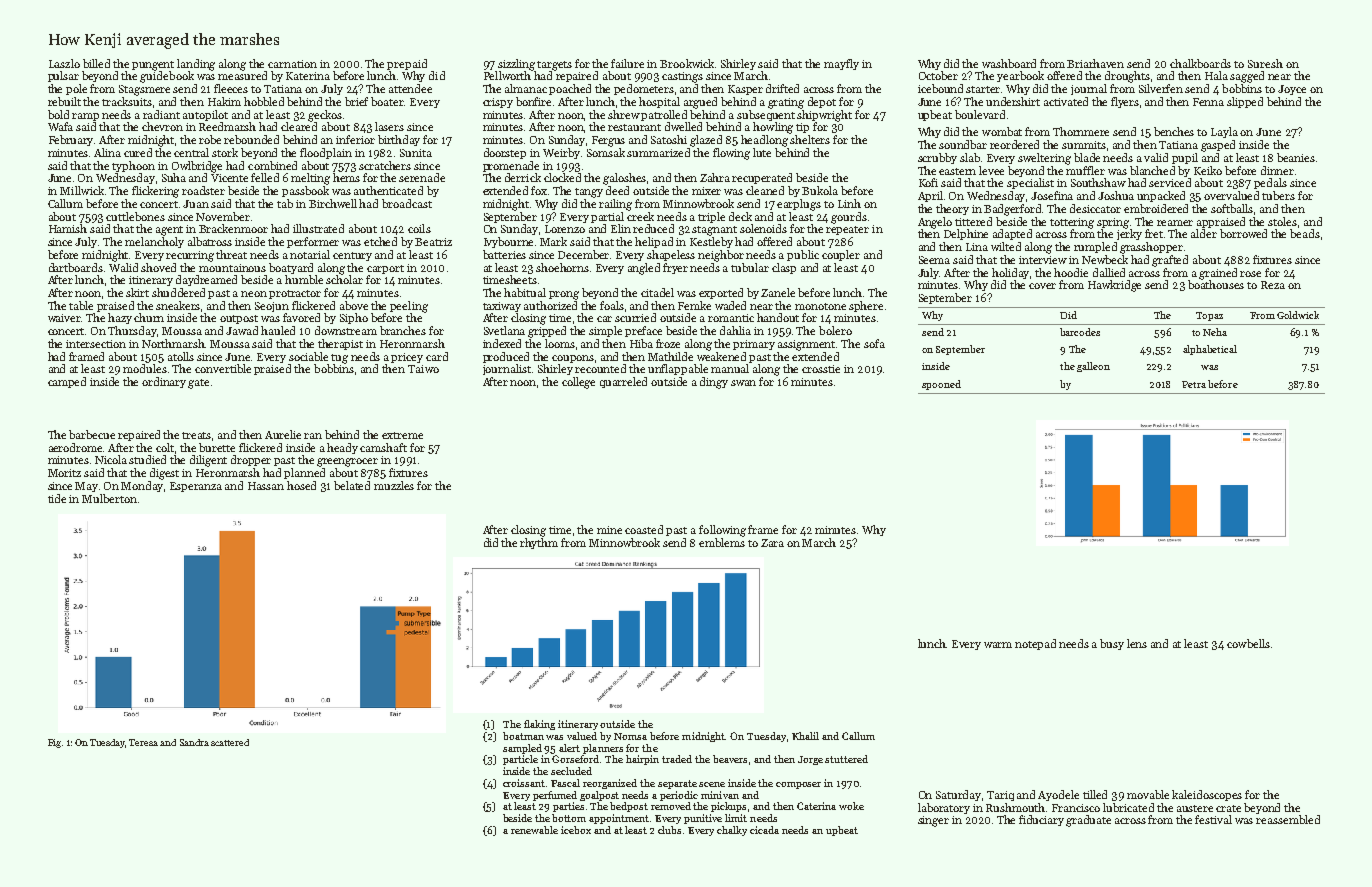  What do you see at coordinates (1208, 170) in the document?
I see `Keiko` at bounding box center [1208, 170].
